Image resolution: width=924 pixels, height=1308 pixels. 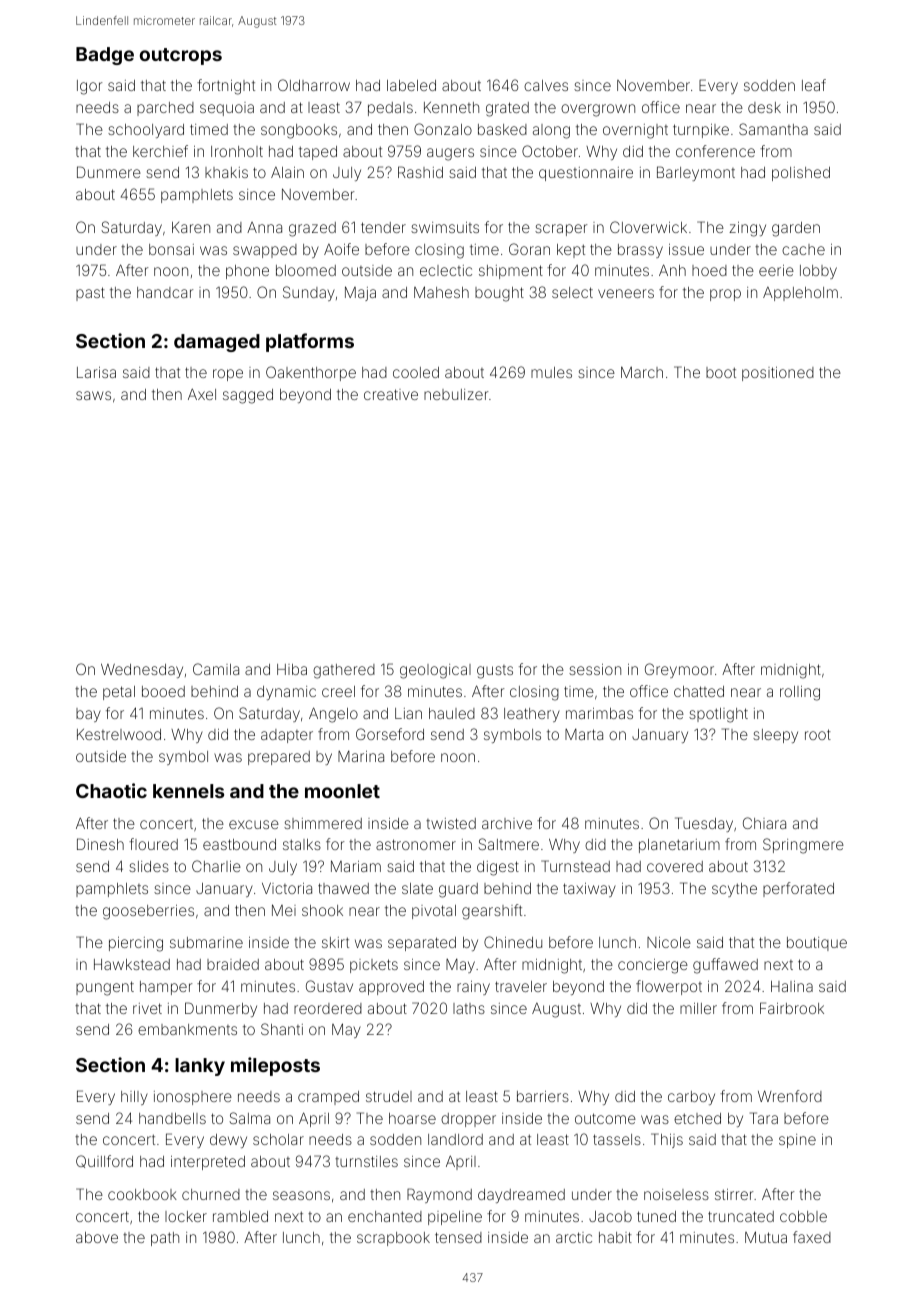 I want to click on gusts, so click(x=495, y=672).
